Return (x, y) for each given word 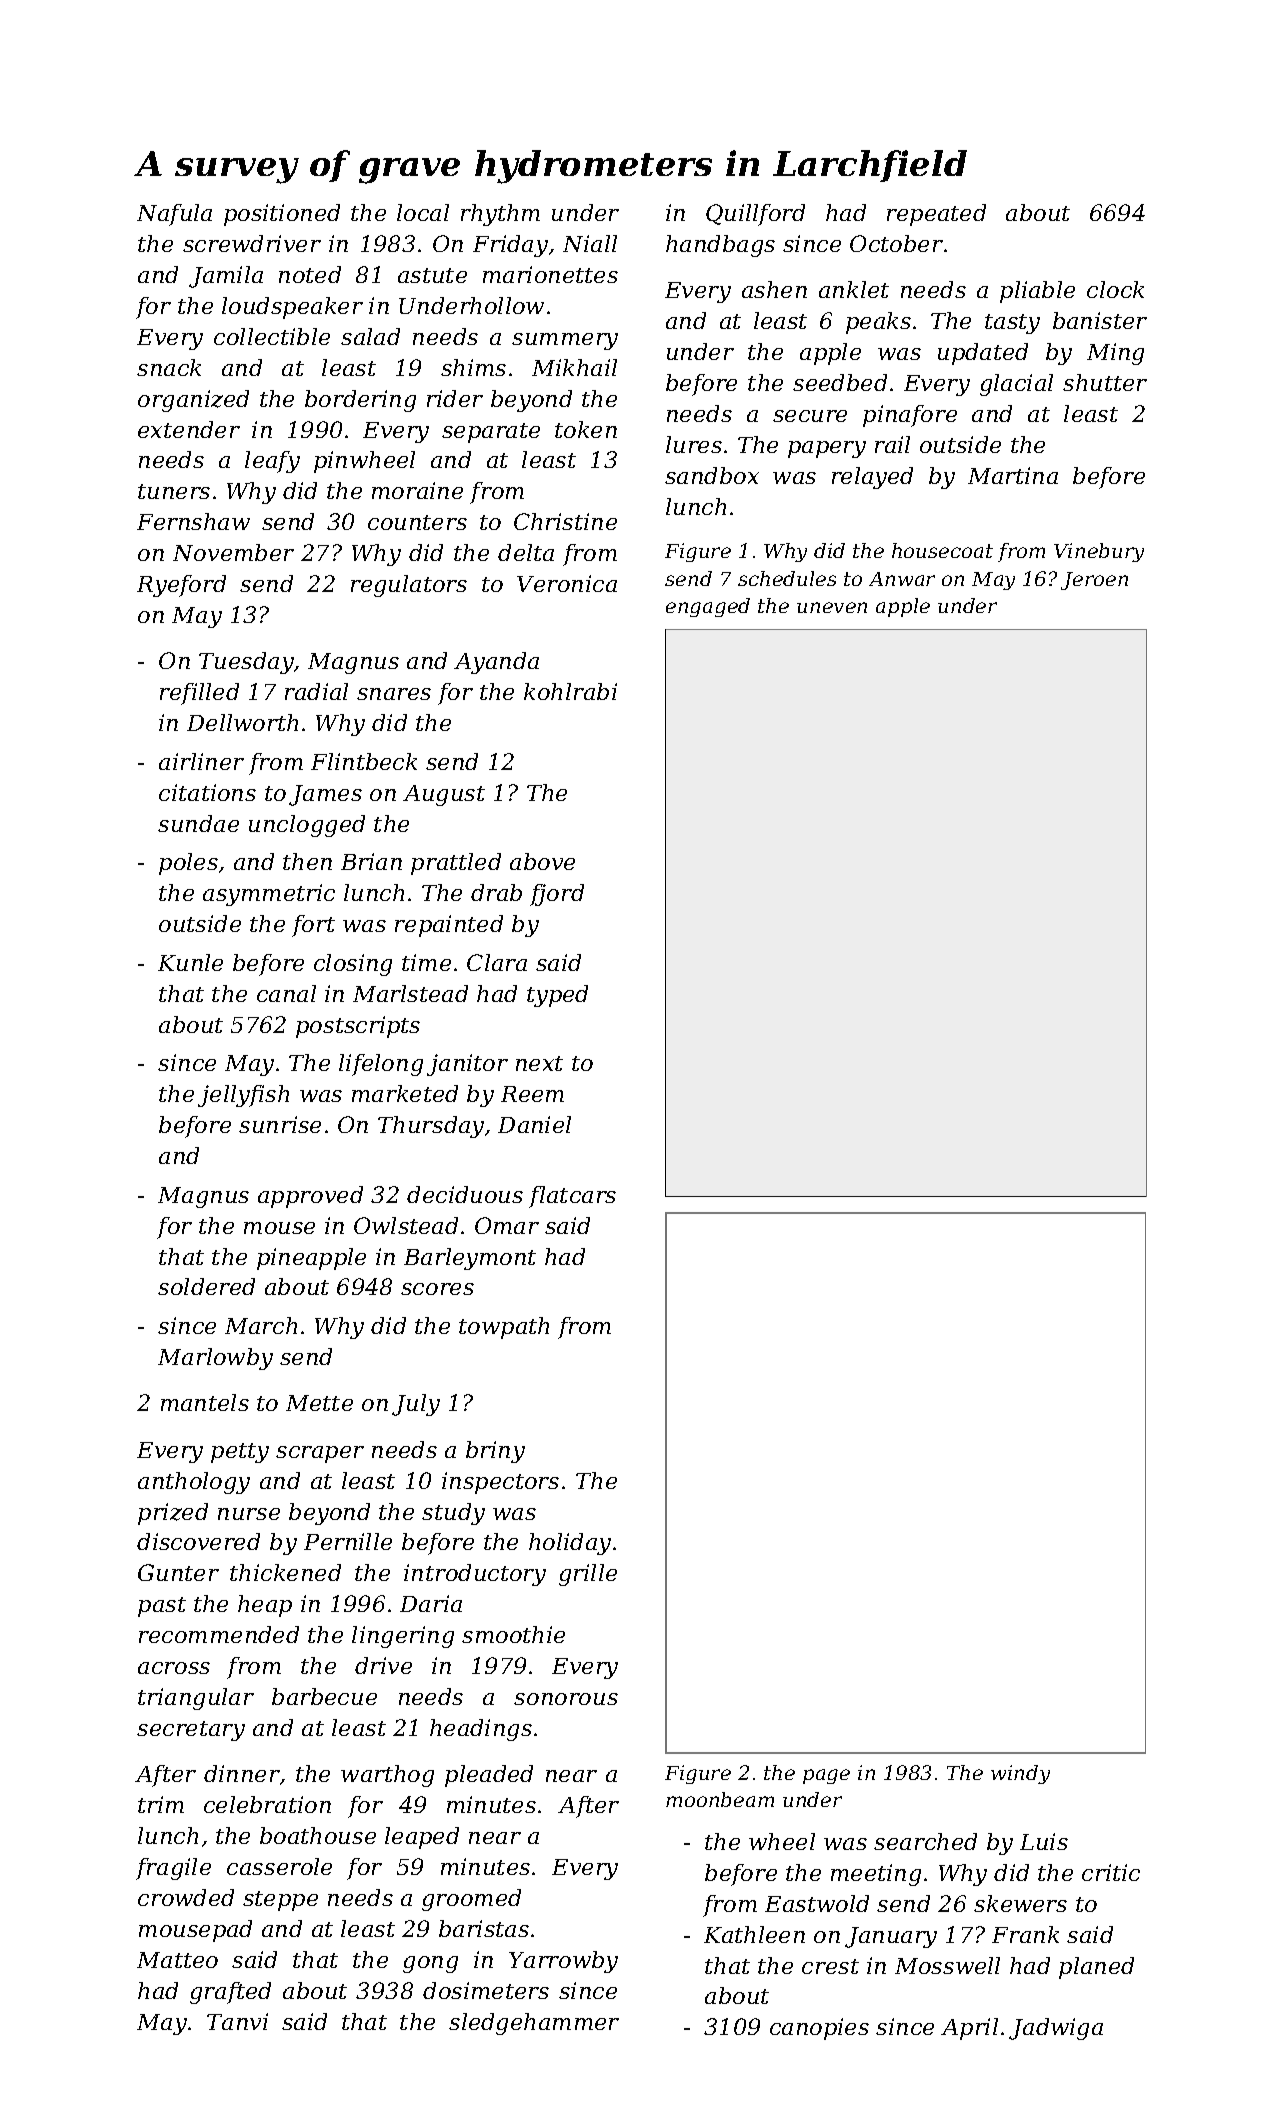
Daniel (534, 1124)
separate (491, 433)
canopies (819, 2029)
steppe (280, 1901)
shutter (1105, 382)
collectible (272, 336)
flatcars (572, 1197)
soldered (206, 1286)
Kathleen (754, 1934)
